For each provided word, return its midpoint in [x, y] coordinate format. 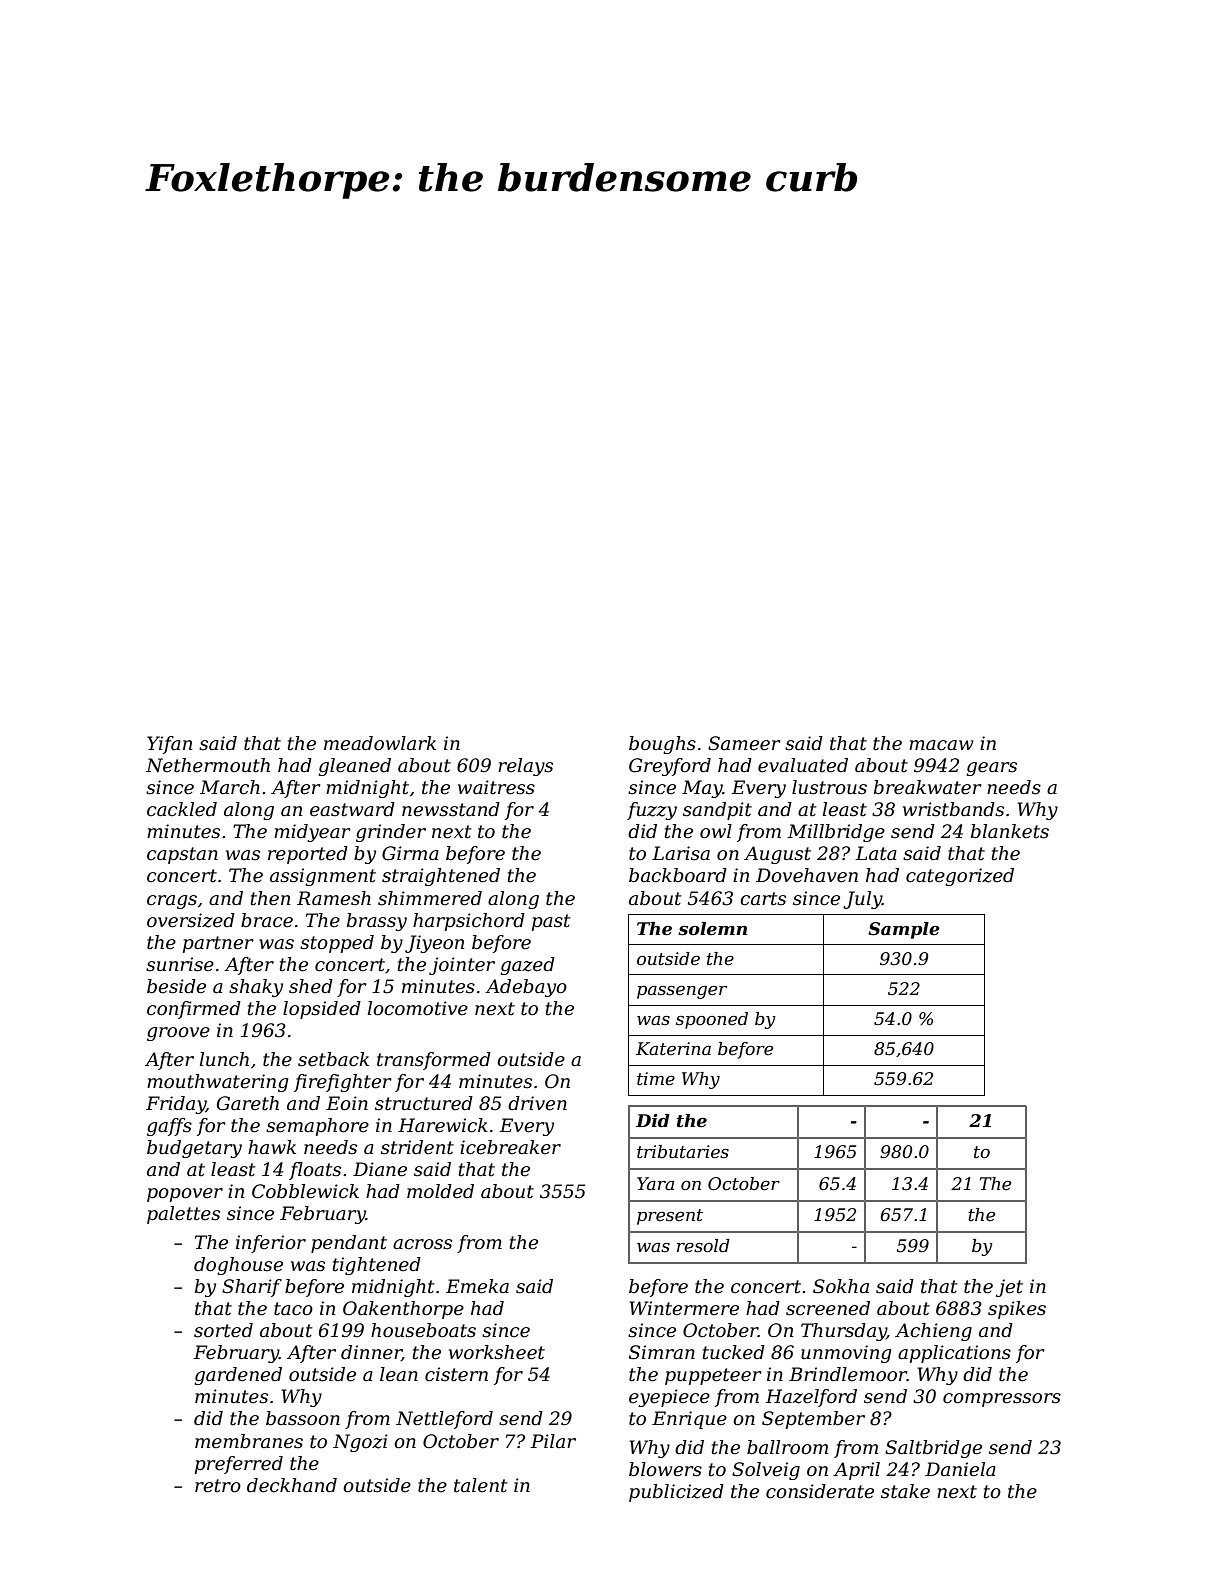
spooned [712, 1020]
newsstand [451, 809]
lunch [224, 1059]
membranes [249, 1441]
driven [537, 1103]
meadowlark [380, 743]
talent [480, 1485]
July [862, 900]
